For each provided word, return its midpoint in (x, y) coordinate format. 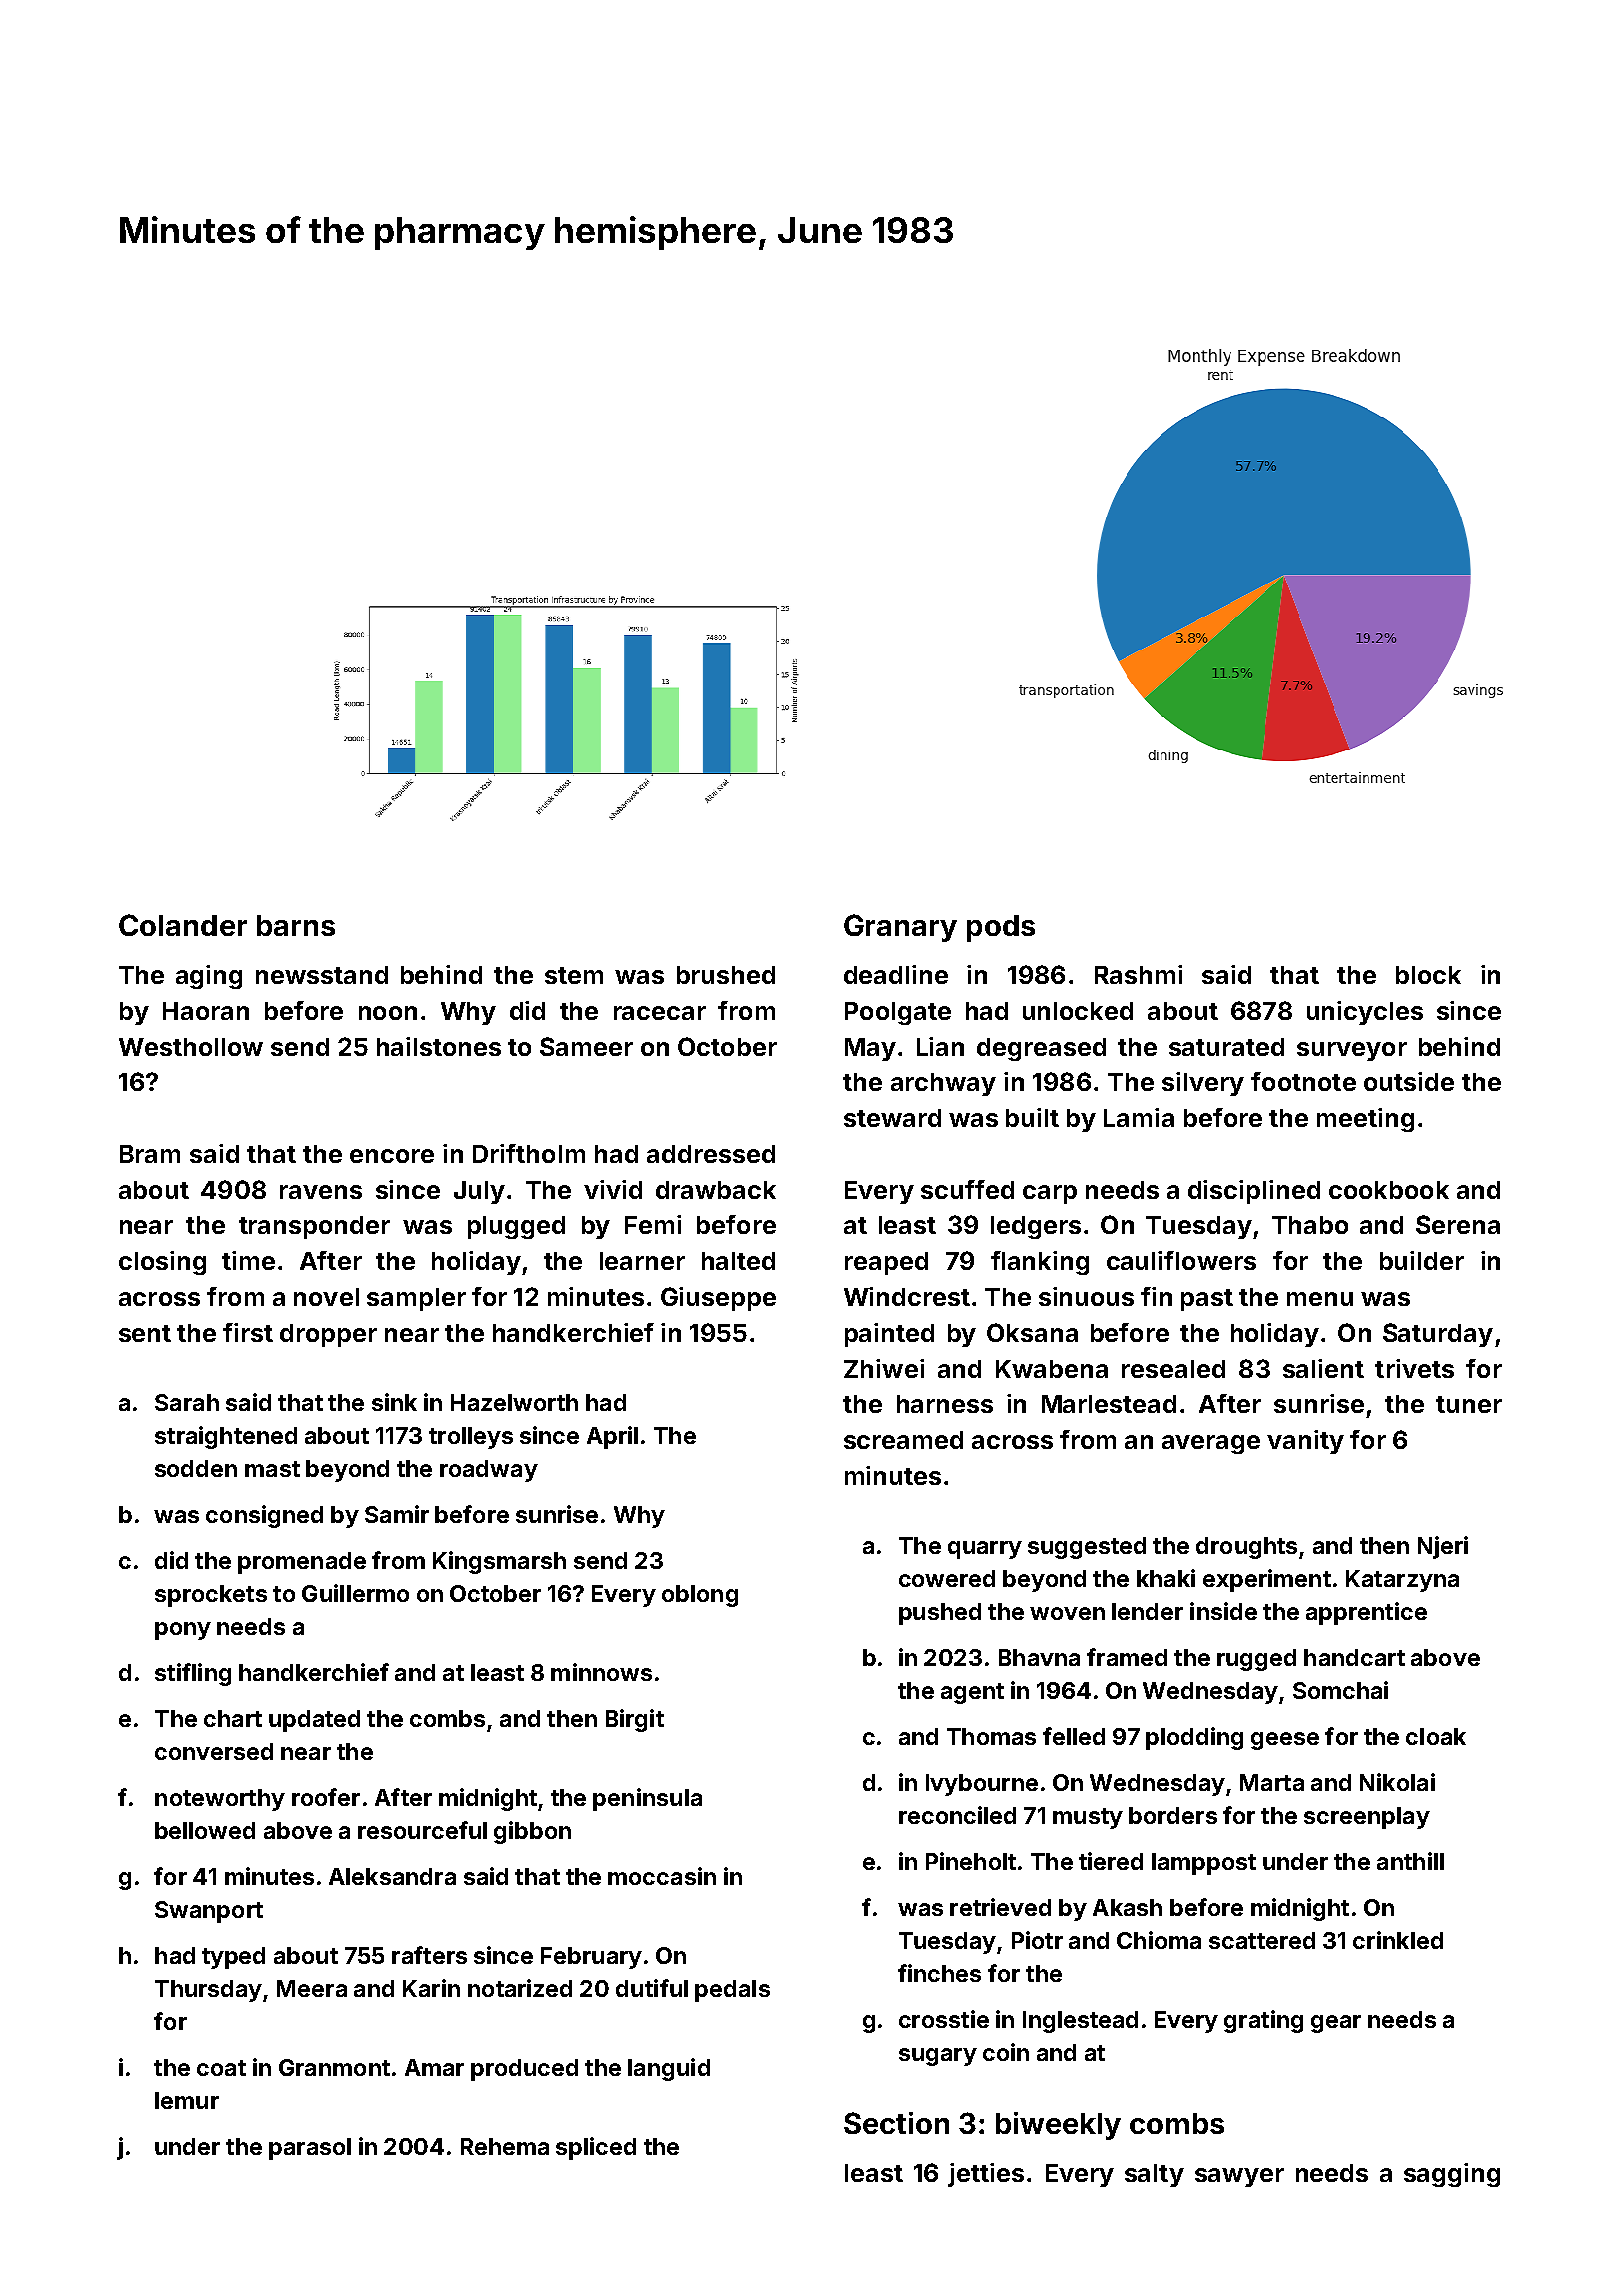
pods (1001, 928)
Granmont (334, 2067)
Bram (150, 1154)
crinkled (1398, 1940)
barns (296, 925)
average (1211, 1444)
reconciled (957, 1815)
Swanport (209, 1912)
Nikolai (1397, 1782)
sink (394, 1402)
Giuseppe (718, 1299)
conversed (214, 1751)
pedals (732, 1991)
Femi (653, 1224)
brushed (726, 975)
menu (1320, 1299)
